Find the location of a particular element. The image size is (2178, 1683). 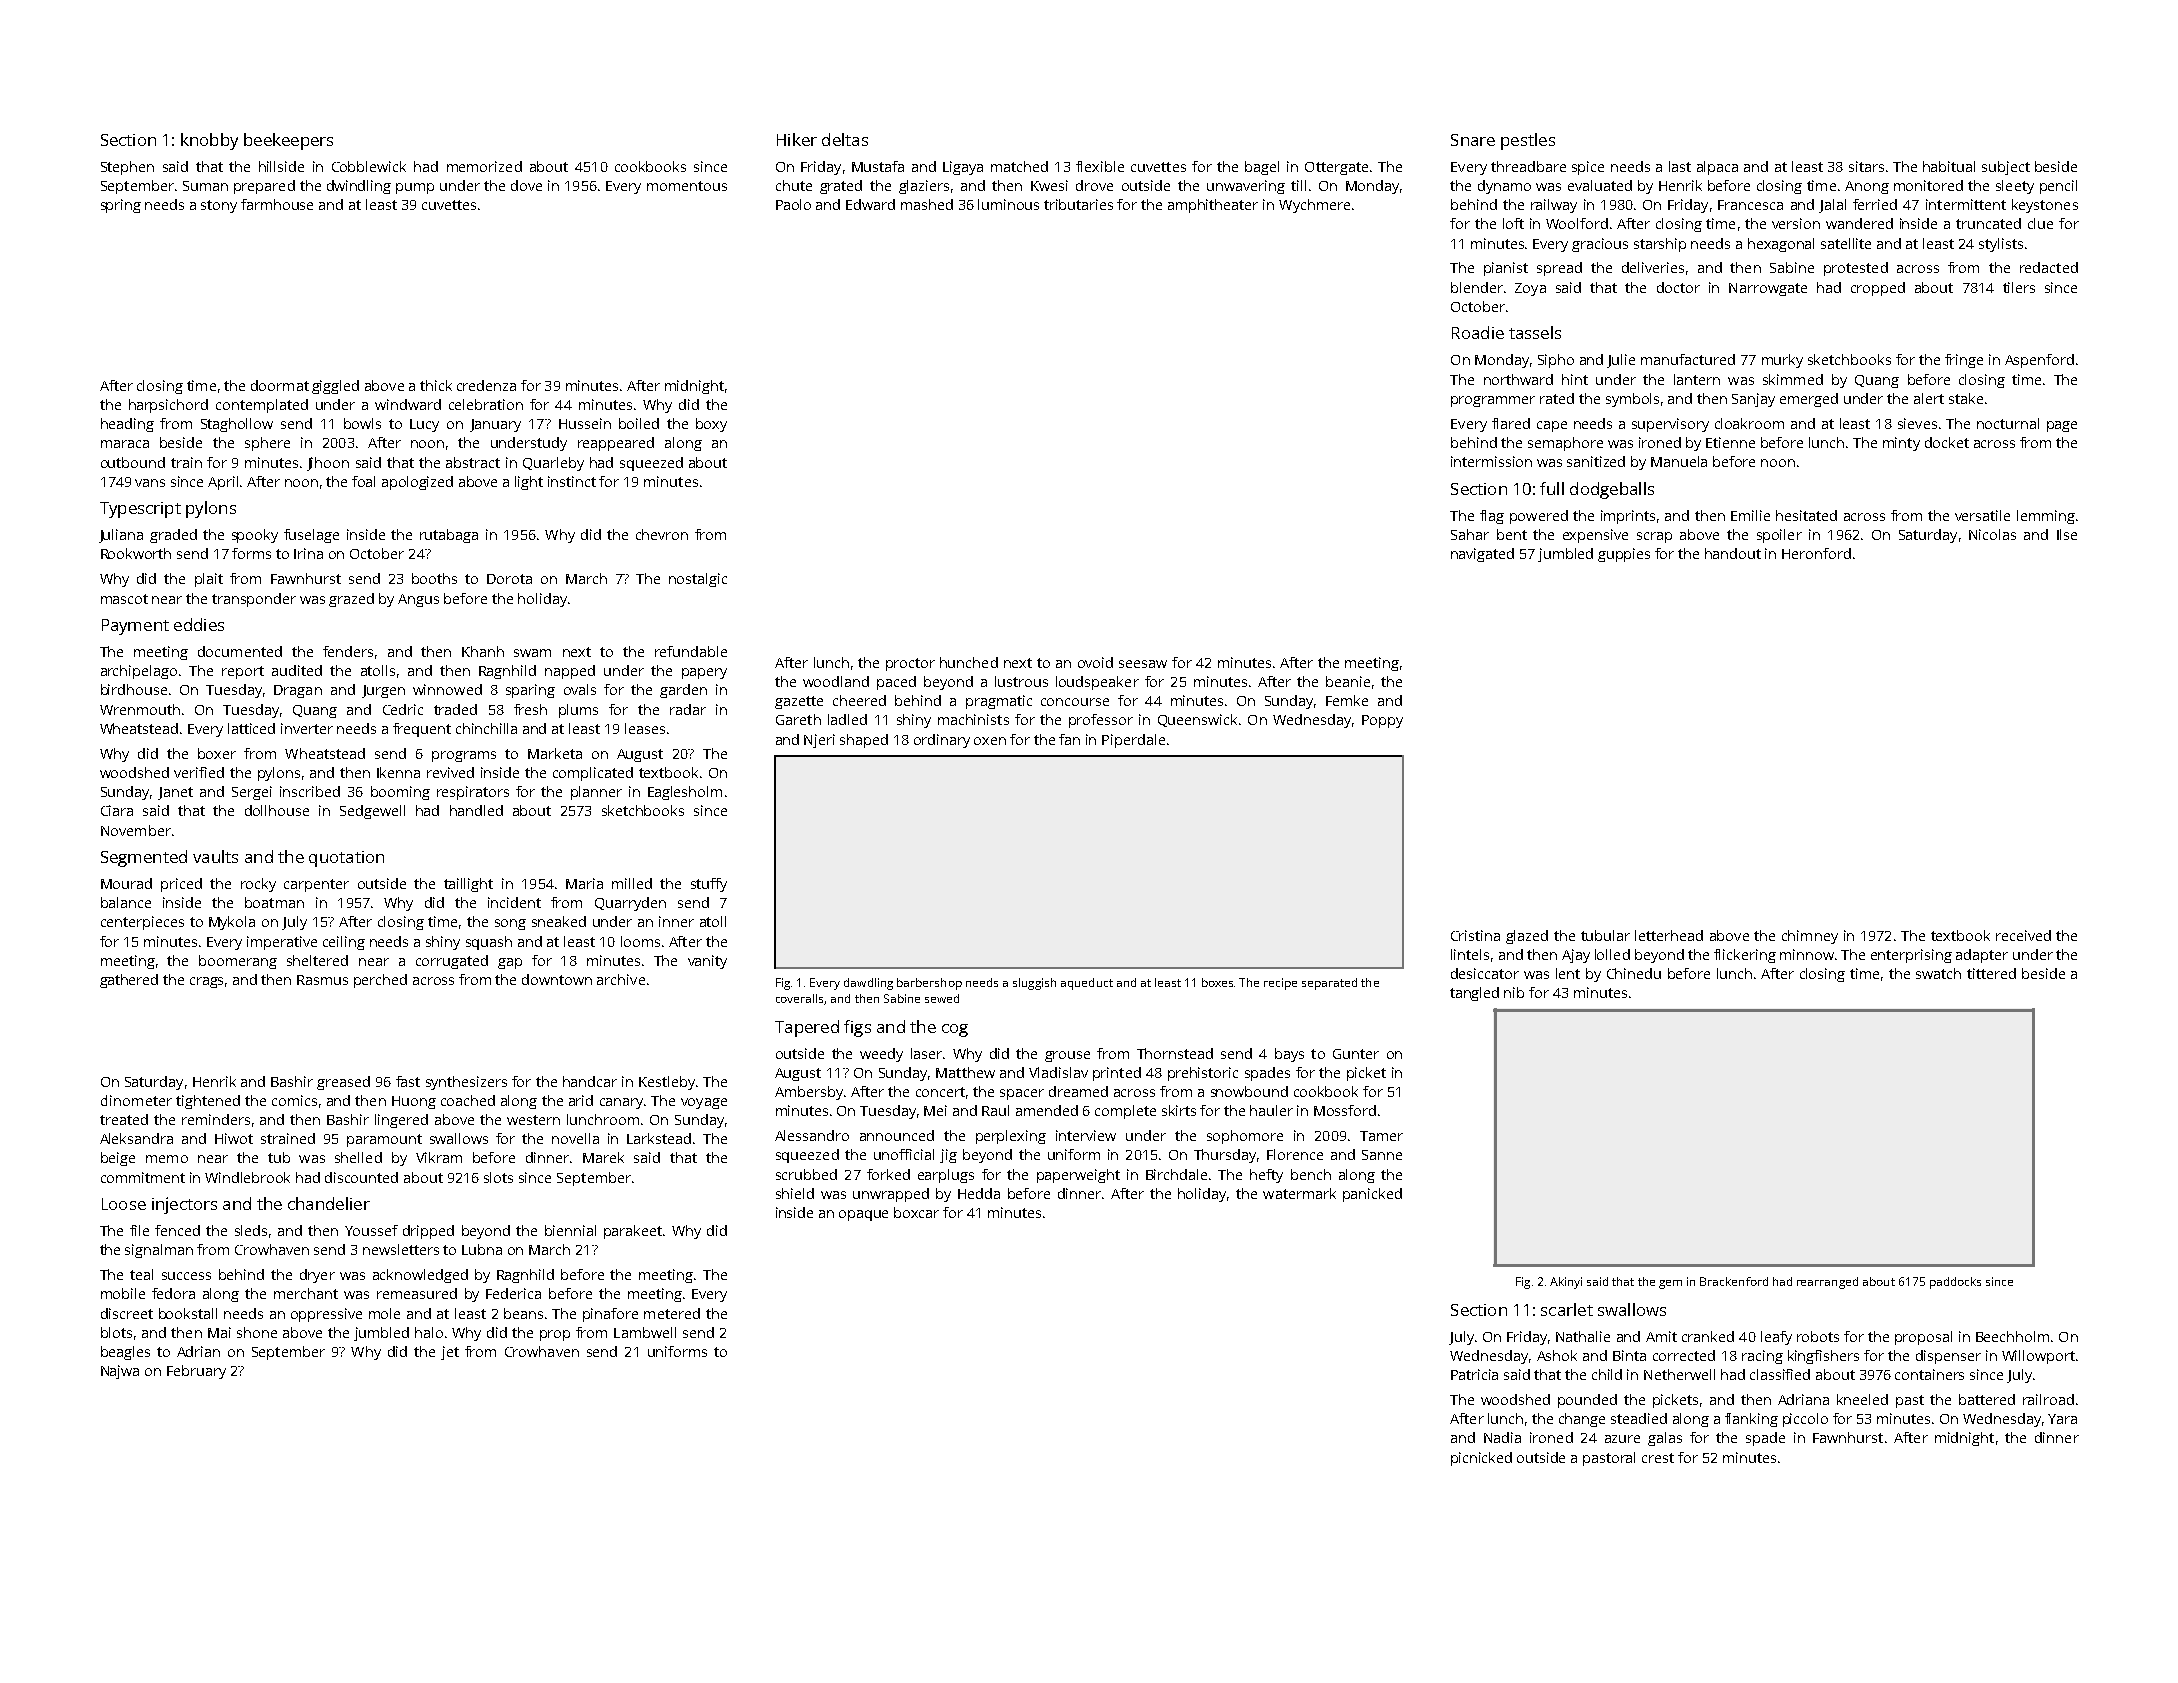

Matthew is located at coordinates (965, 1072).
